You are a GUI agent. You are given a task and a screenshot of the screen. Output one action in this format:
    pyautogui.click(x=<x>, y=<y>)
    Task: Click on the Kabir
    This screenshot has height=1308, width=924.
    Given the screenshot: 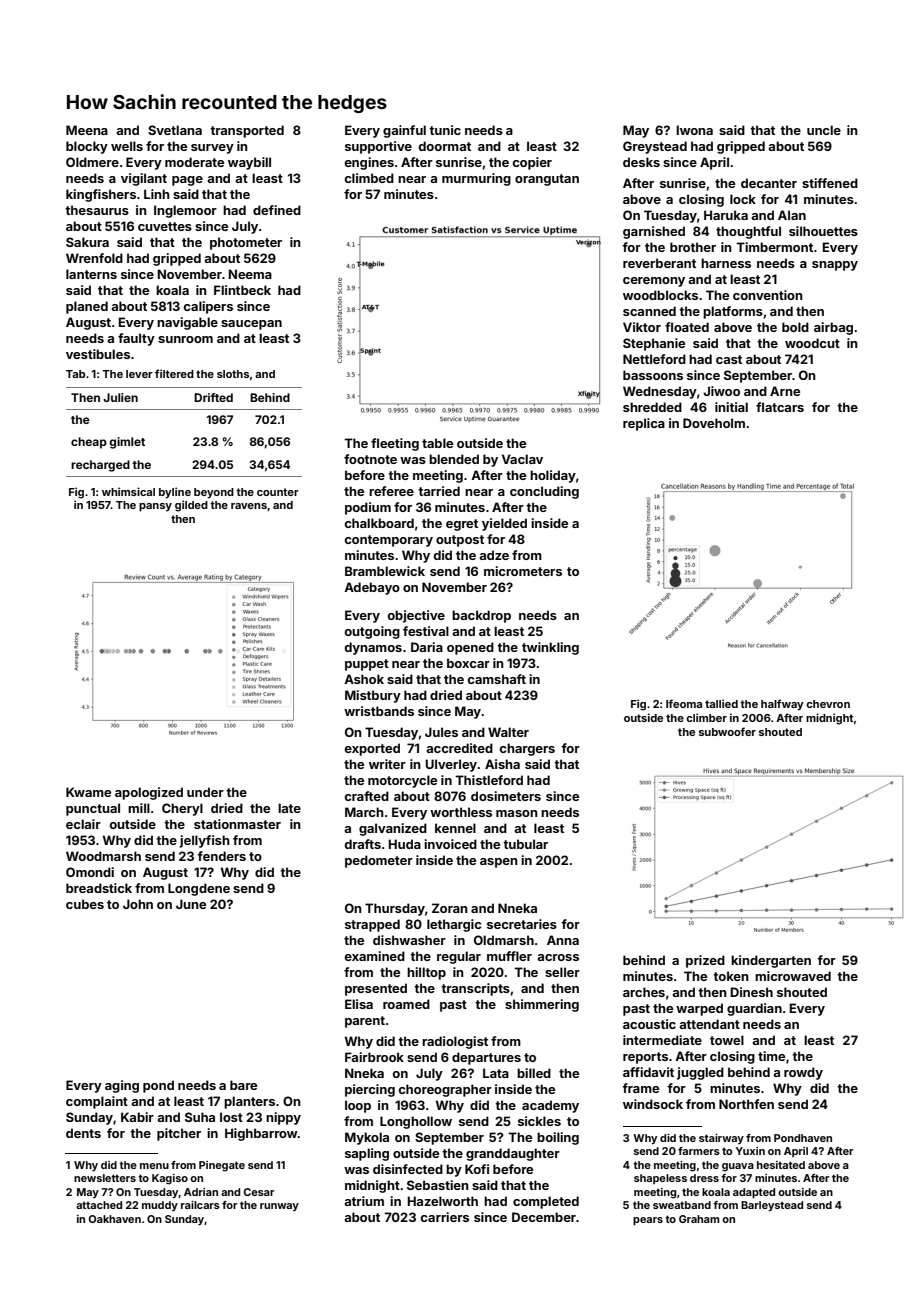 What is the action you would take?
    pyautogui.click(x=137, y=1117)
